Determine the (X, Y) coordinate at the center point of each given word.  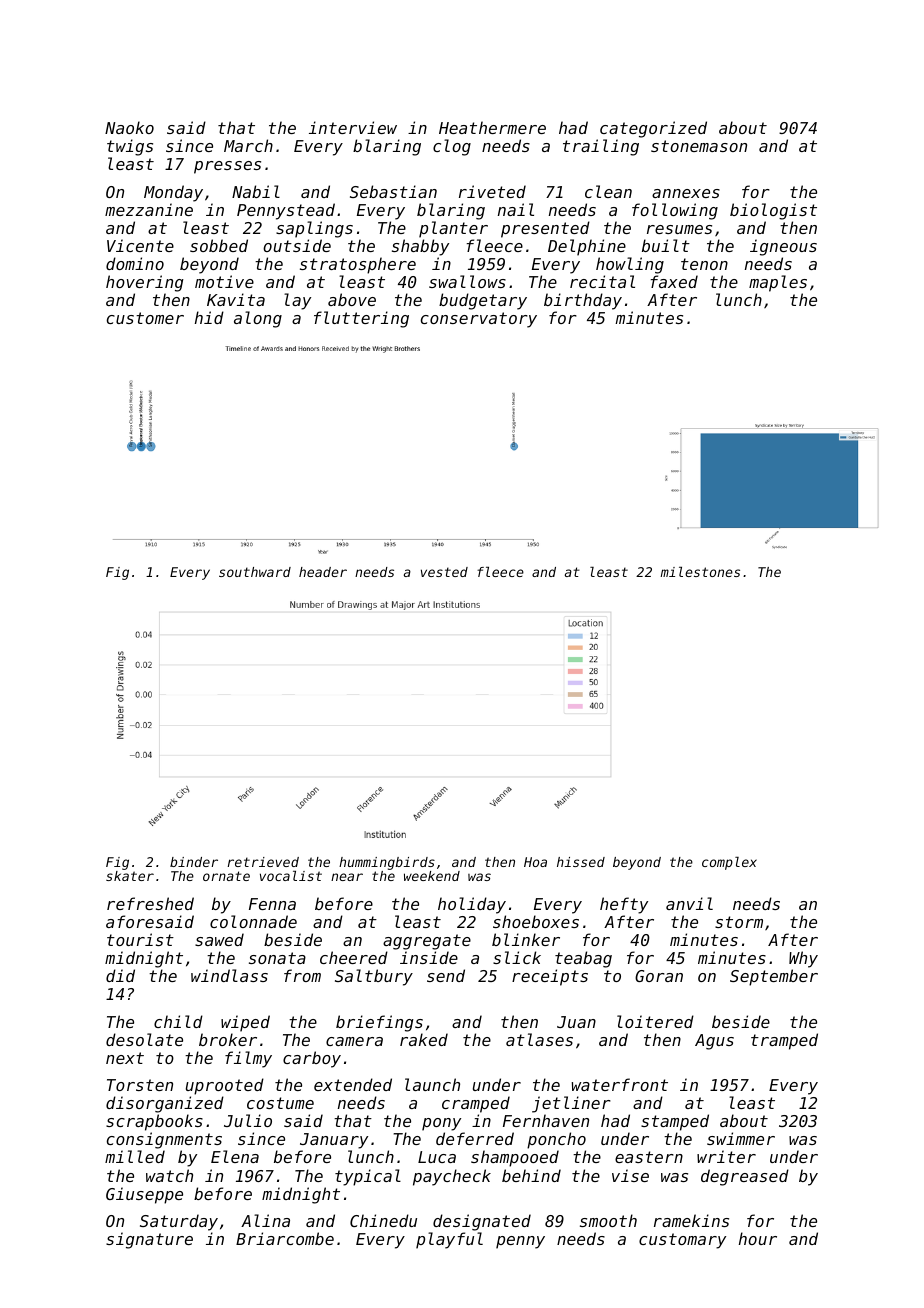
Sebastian (393, 191)
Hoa (535, 862)
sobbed (219, 245)
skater (130, 876)
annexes (686, 193)
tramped (784, 1041)
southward (255, 572)
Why (803, 959)
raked (424, 1039)
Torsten (140, 1085)
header (323, 572)
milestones (700, 572)
